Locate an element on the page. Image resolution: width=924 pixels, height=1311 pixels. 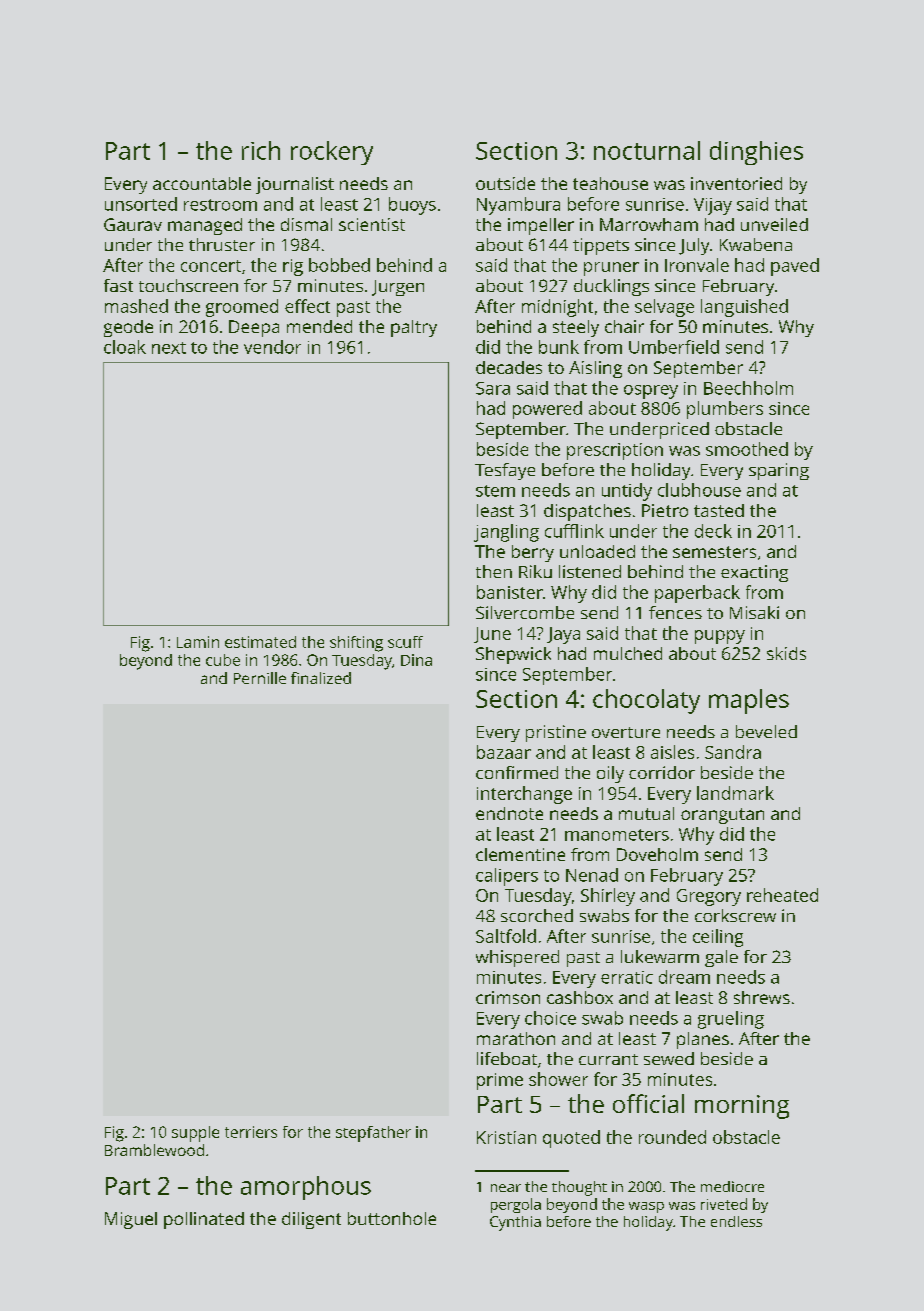
unsorted is located at coordinates (141, 204).
